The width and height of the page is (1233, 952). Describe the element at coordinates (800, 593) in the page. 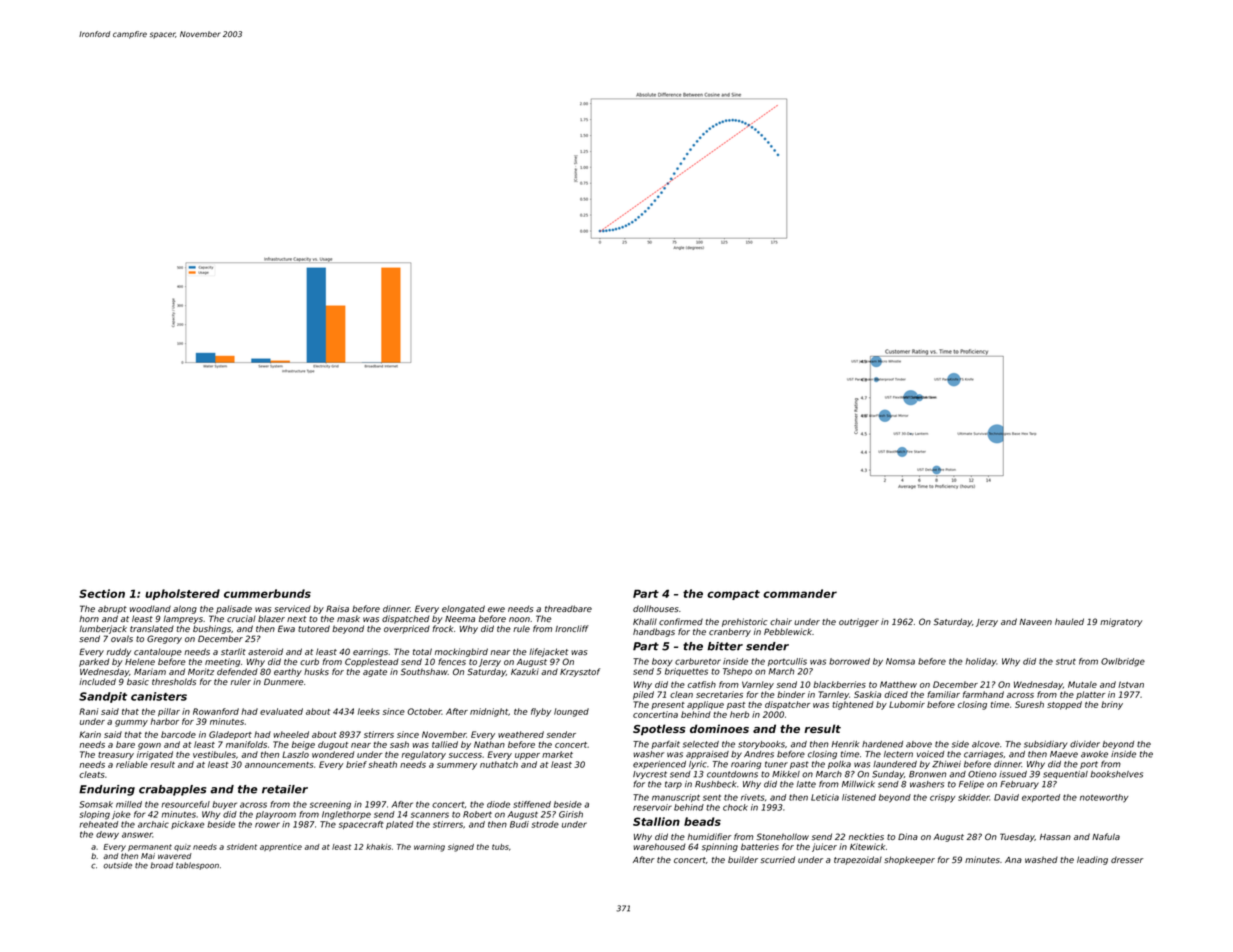

I see `commander` at that location.
